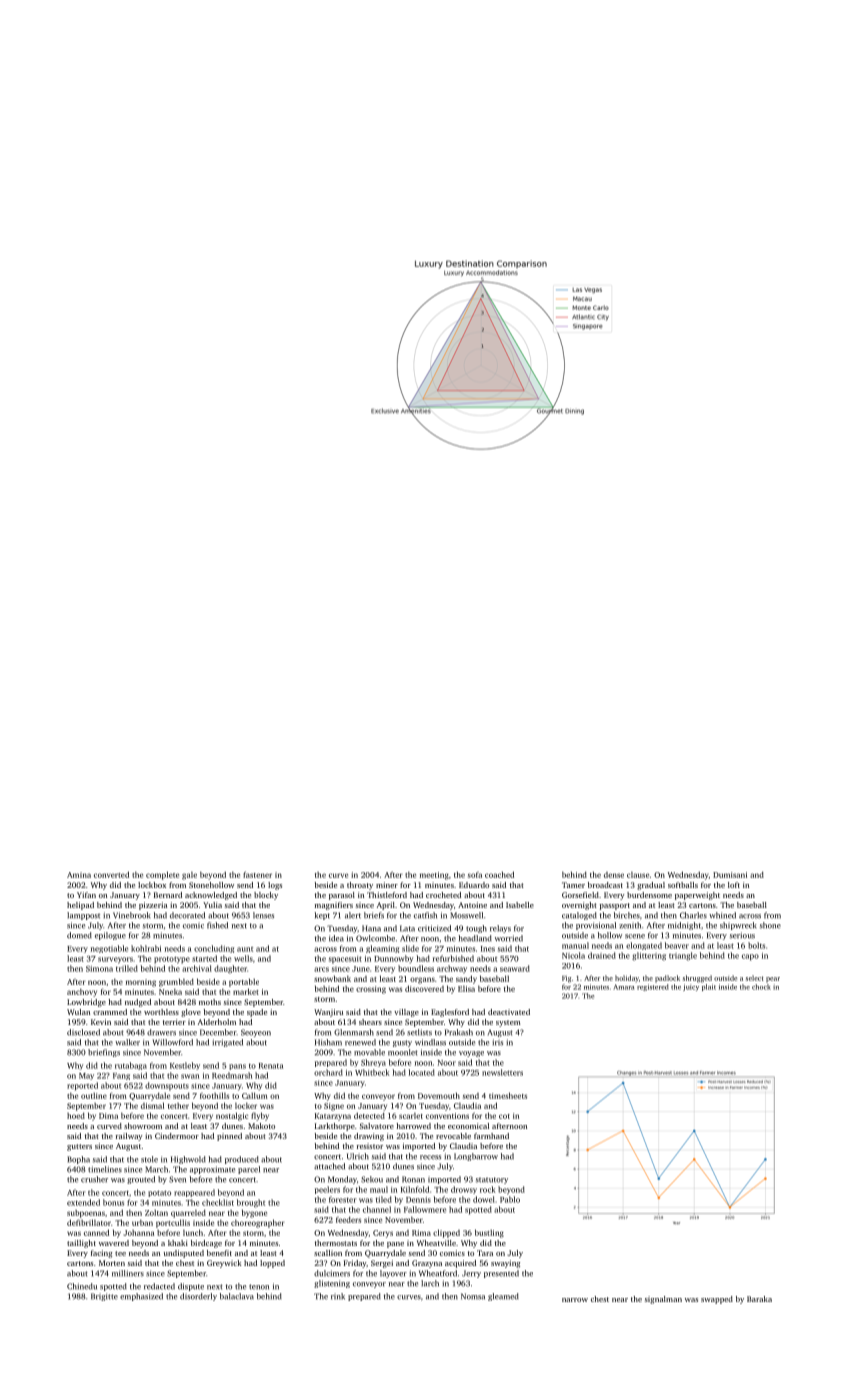  What do you see at coordinates (104, 1297) in the page?
I see `Brigitte` at bounding box center [104, 1297].
